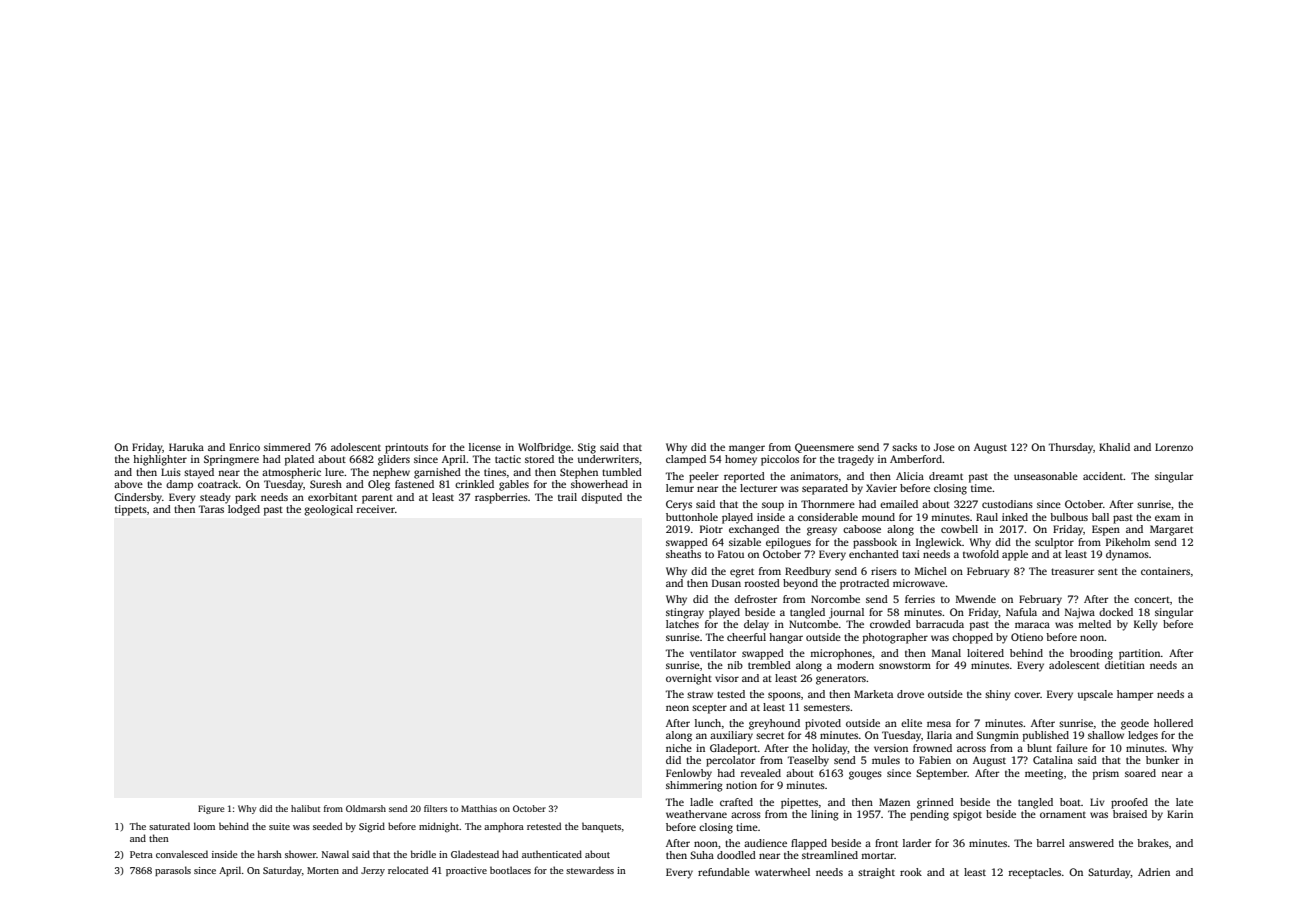  What do you see at coordinates (1171, 530) in the screenshot?
I see `Margaret` at bounding box center [1171, 530].
